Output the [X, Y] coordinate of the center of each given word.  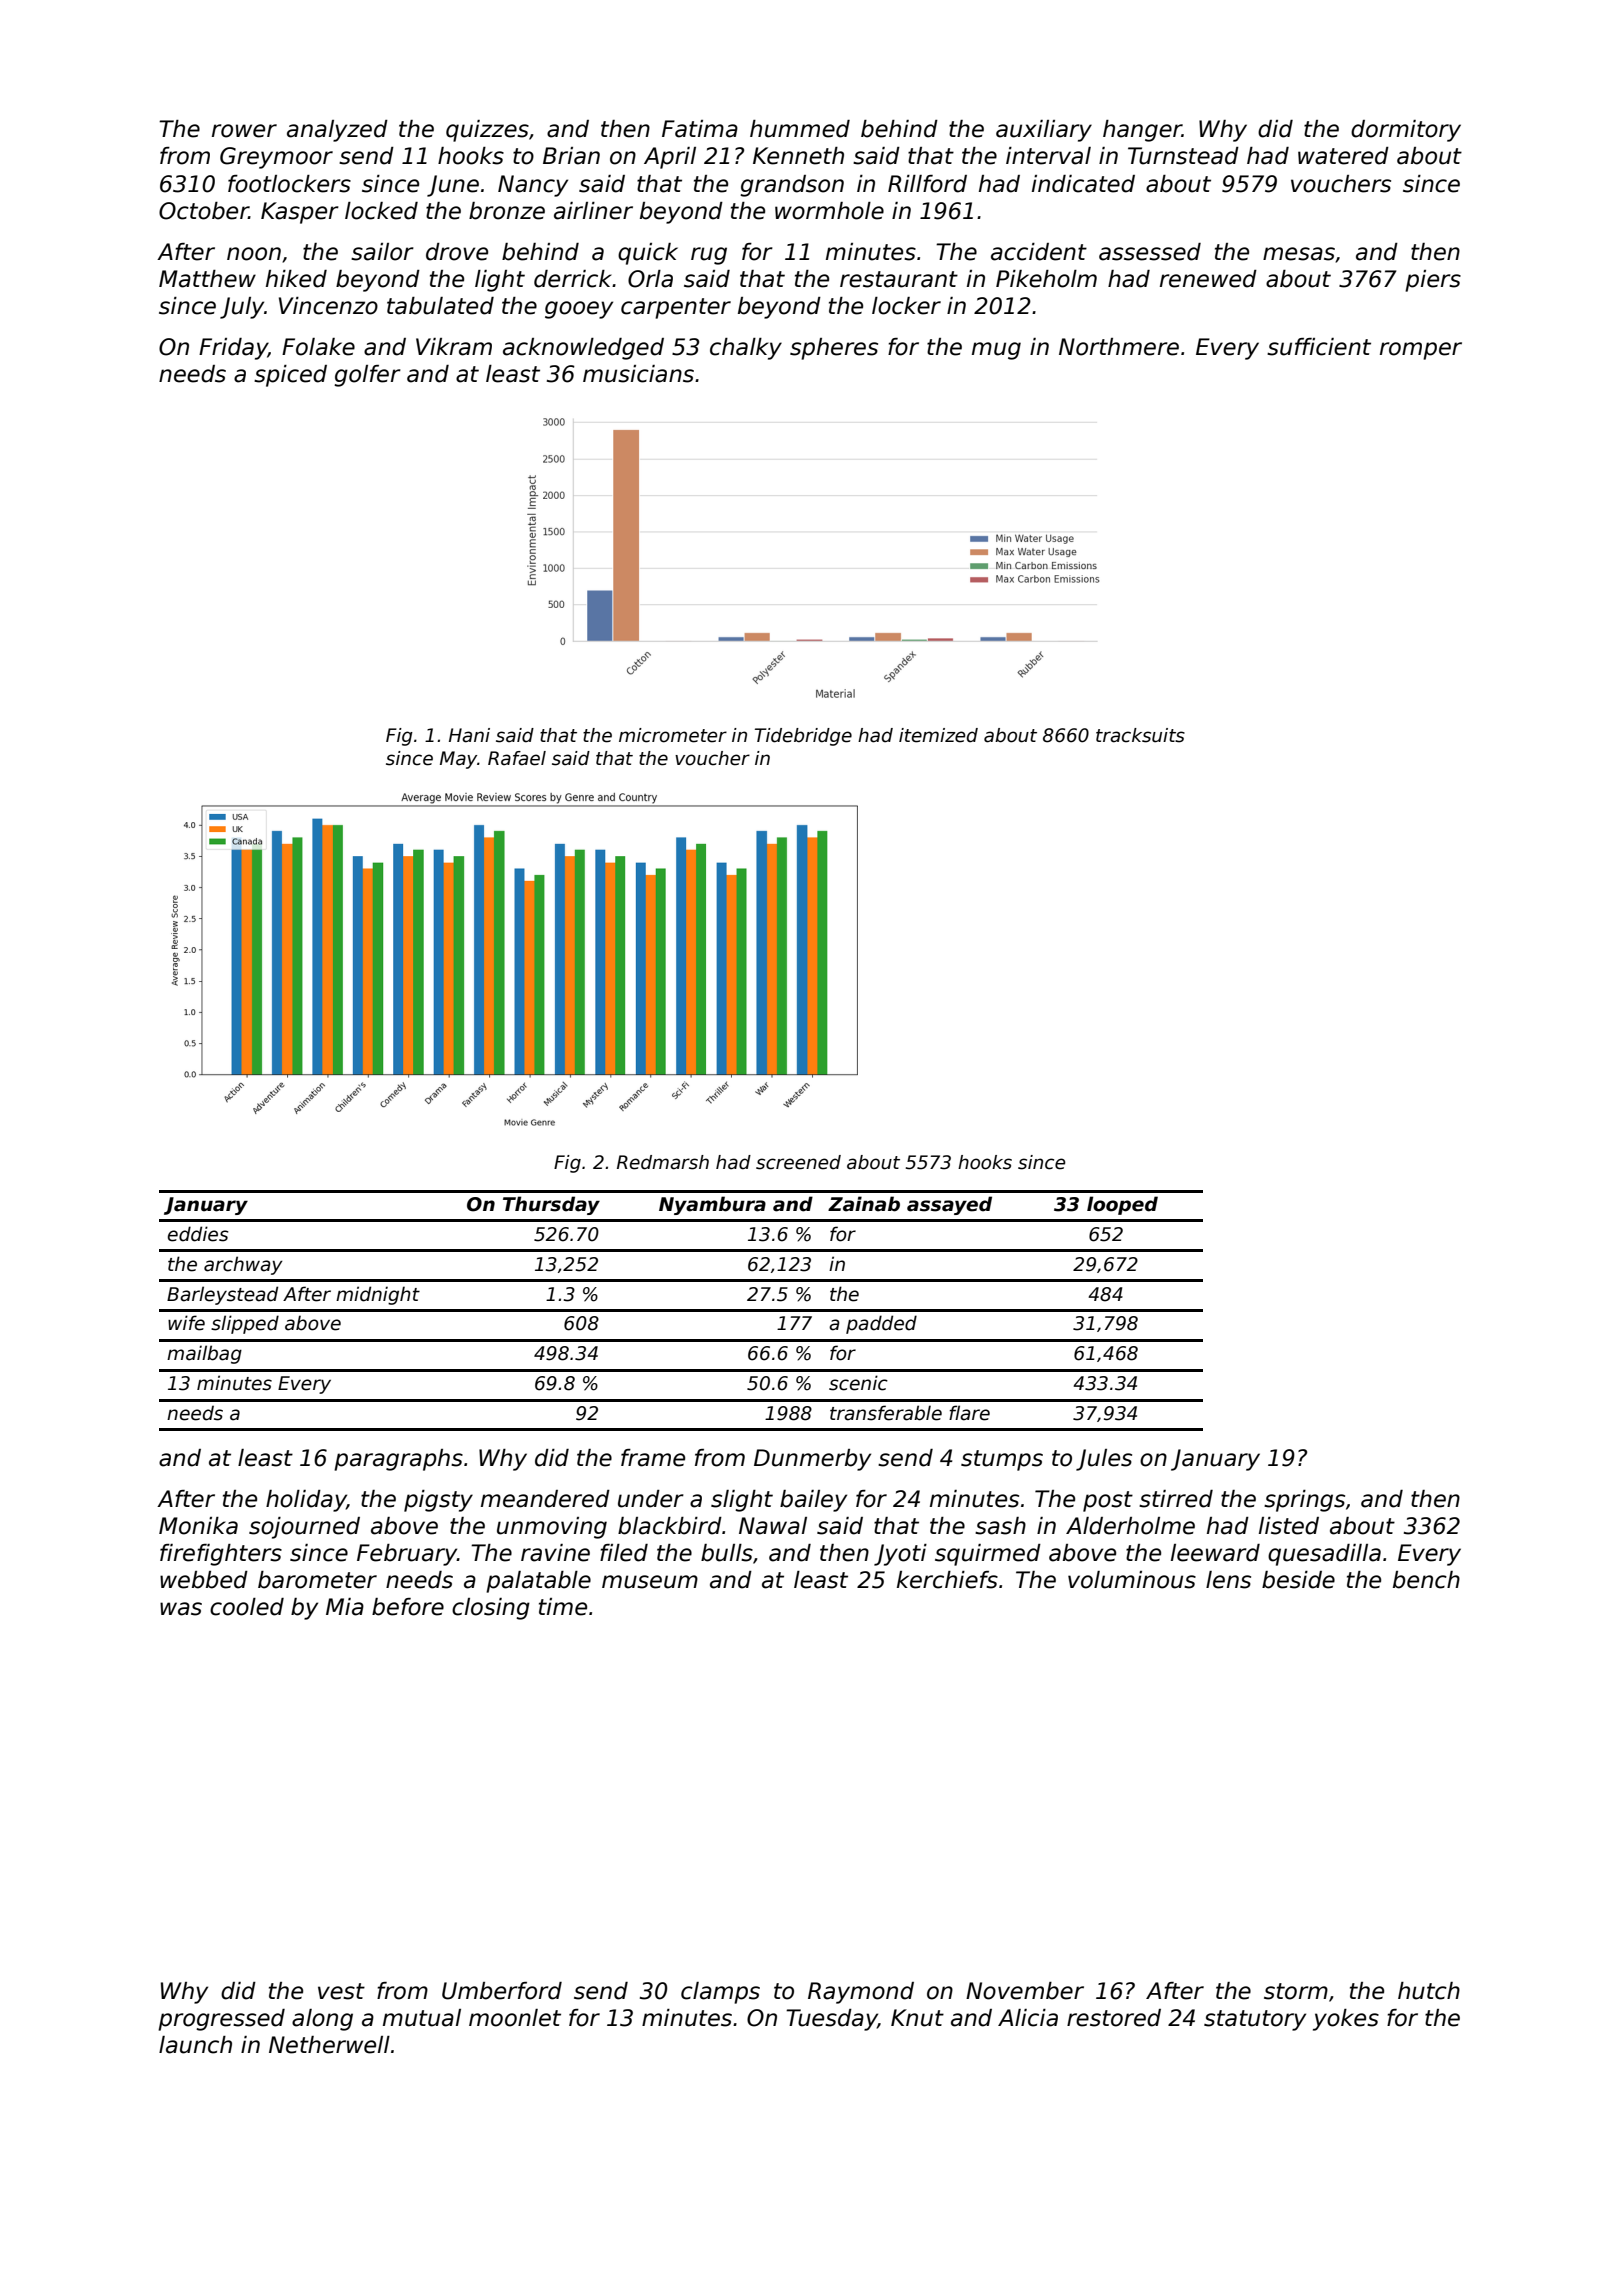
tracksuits [1140, 735]
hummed [800, 129]
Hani [469, 735]
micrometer [673, 735]
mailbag [204, 1354]
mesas [1299, 254]
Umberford [502, 1991]
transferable [886, 1413]
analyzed [337, 131]
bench [1426, 1580]
